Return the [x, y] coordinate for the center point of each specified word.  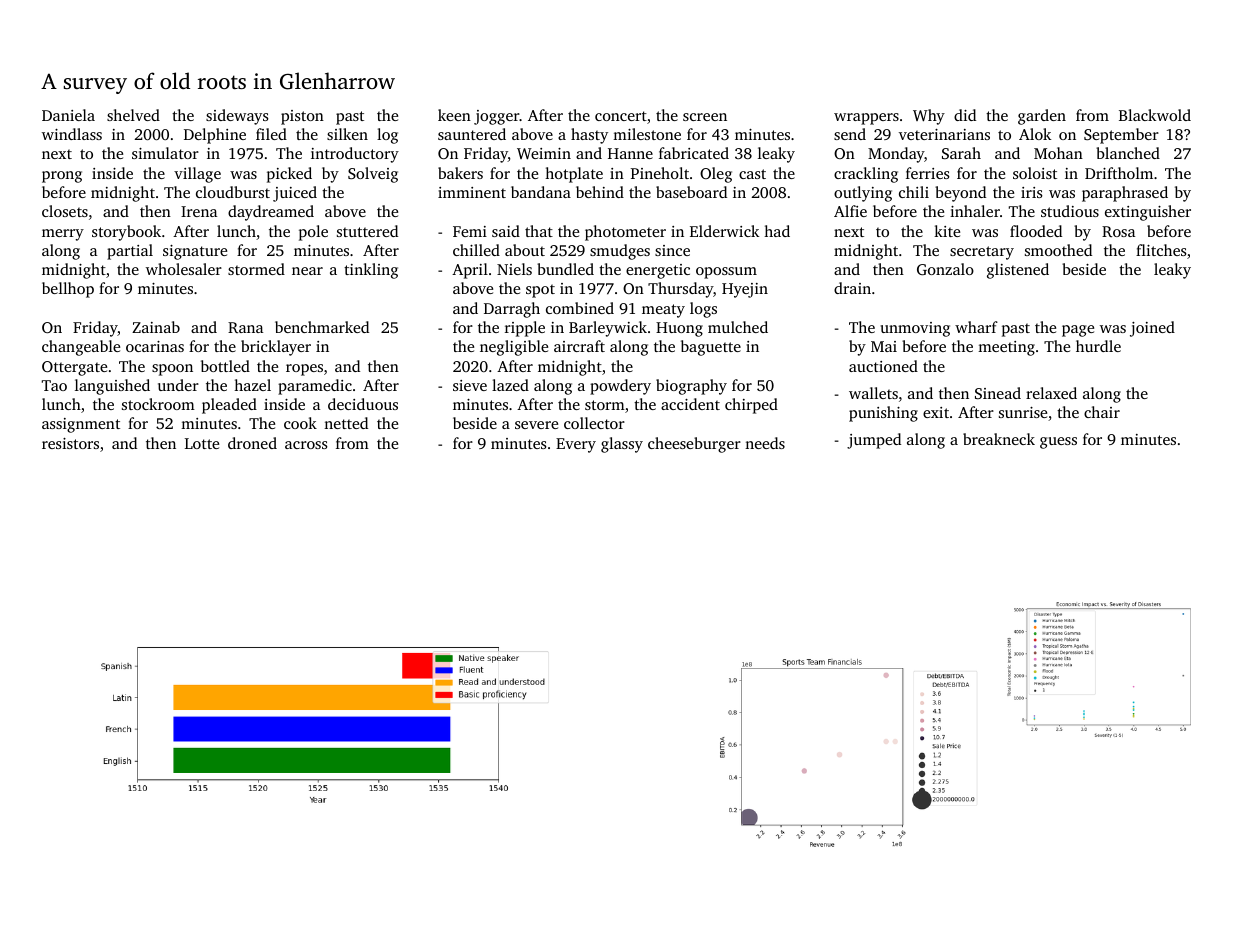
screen [705, 117]
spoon [172, 370]
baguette [711, 348]
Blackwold [1155, 115]
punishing [883, 414]
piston [302, 117]
